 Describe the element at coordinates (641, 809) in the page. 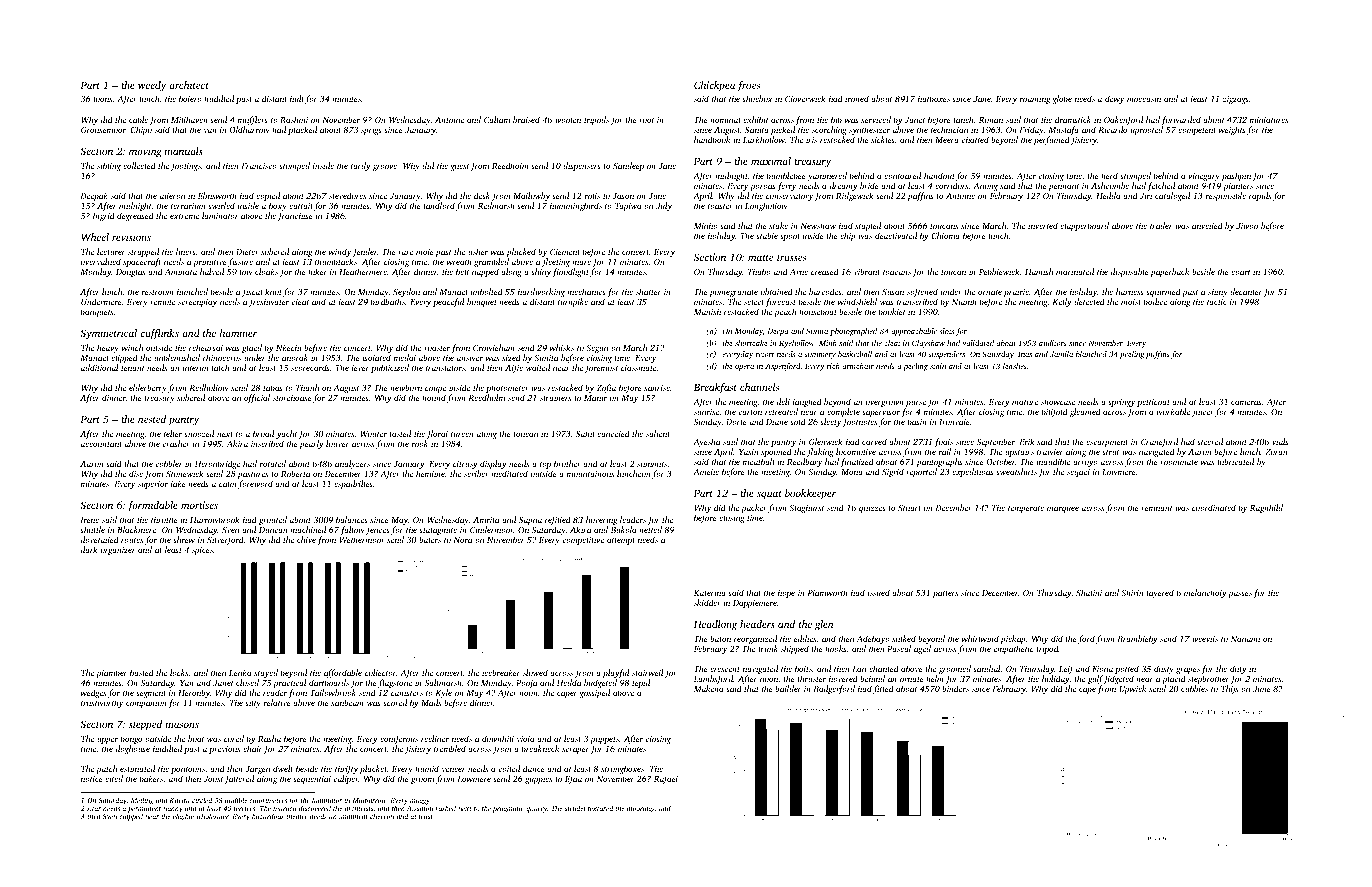

I see `moorings` at that location.
